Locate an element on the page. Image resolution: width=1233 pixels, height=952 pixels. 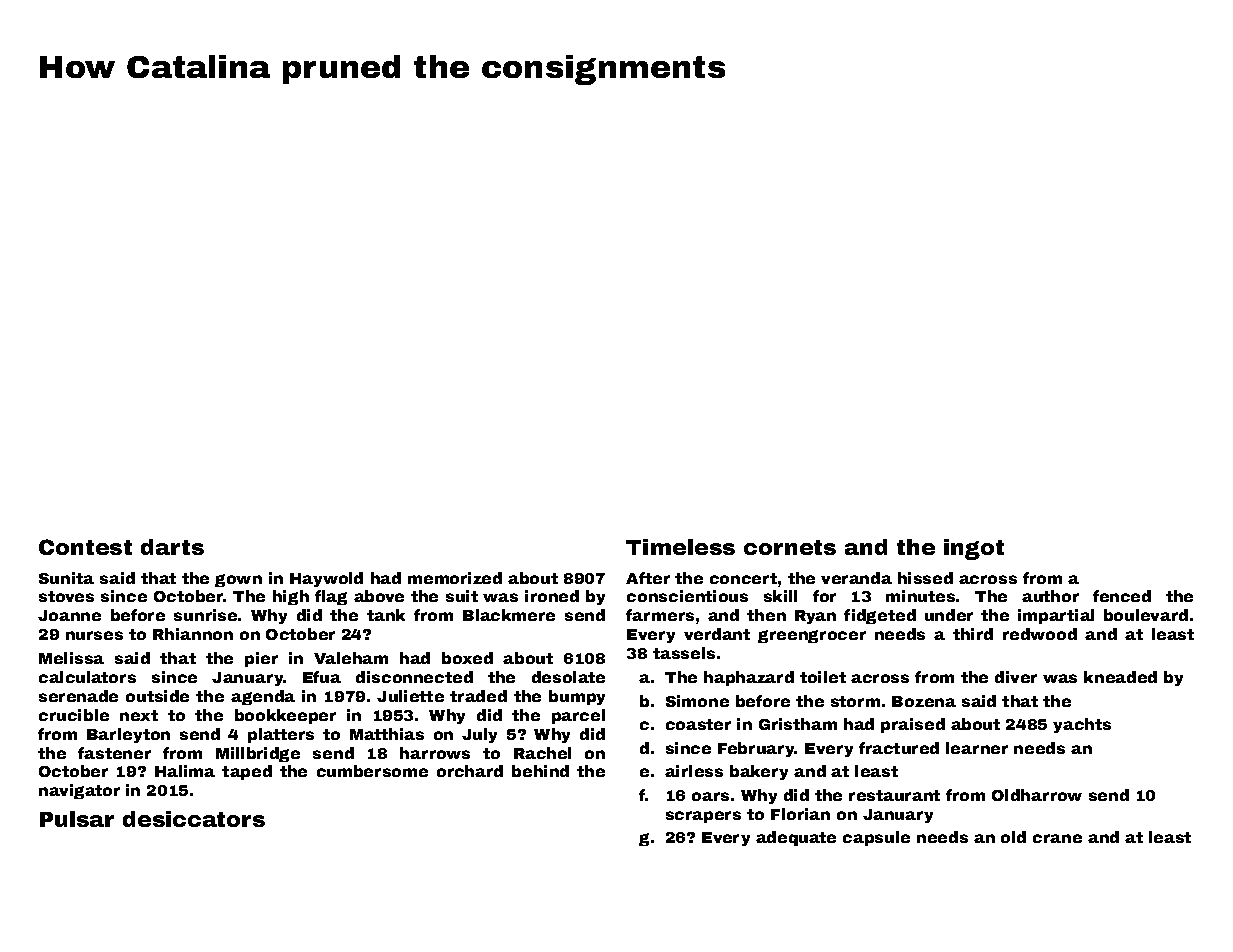
ingot is located at coordinates (974, 549).
